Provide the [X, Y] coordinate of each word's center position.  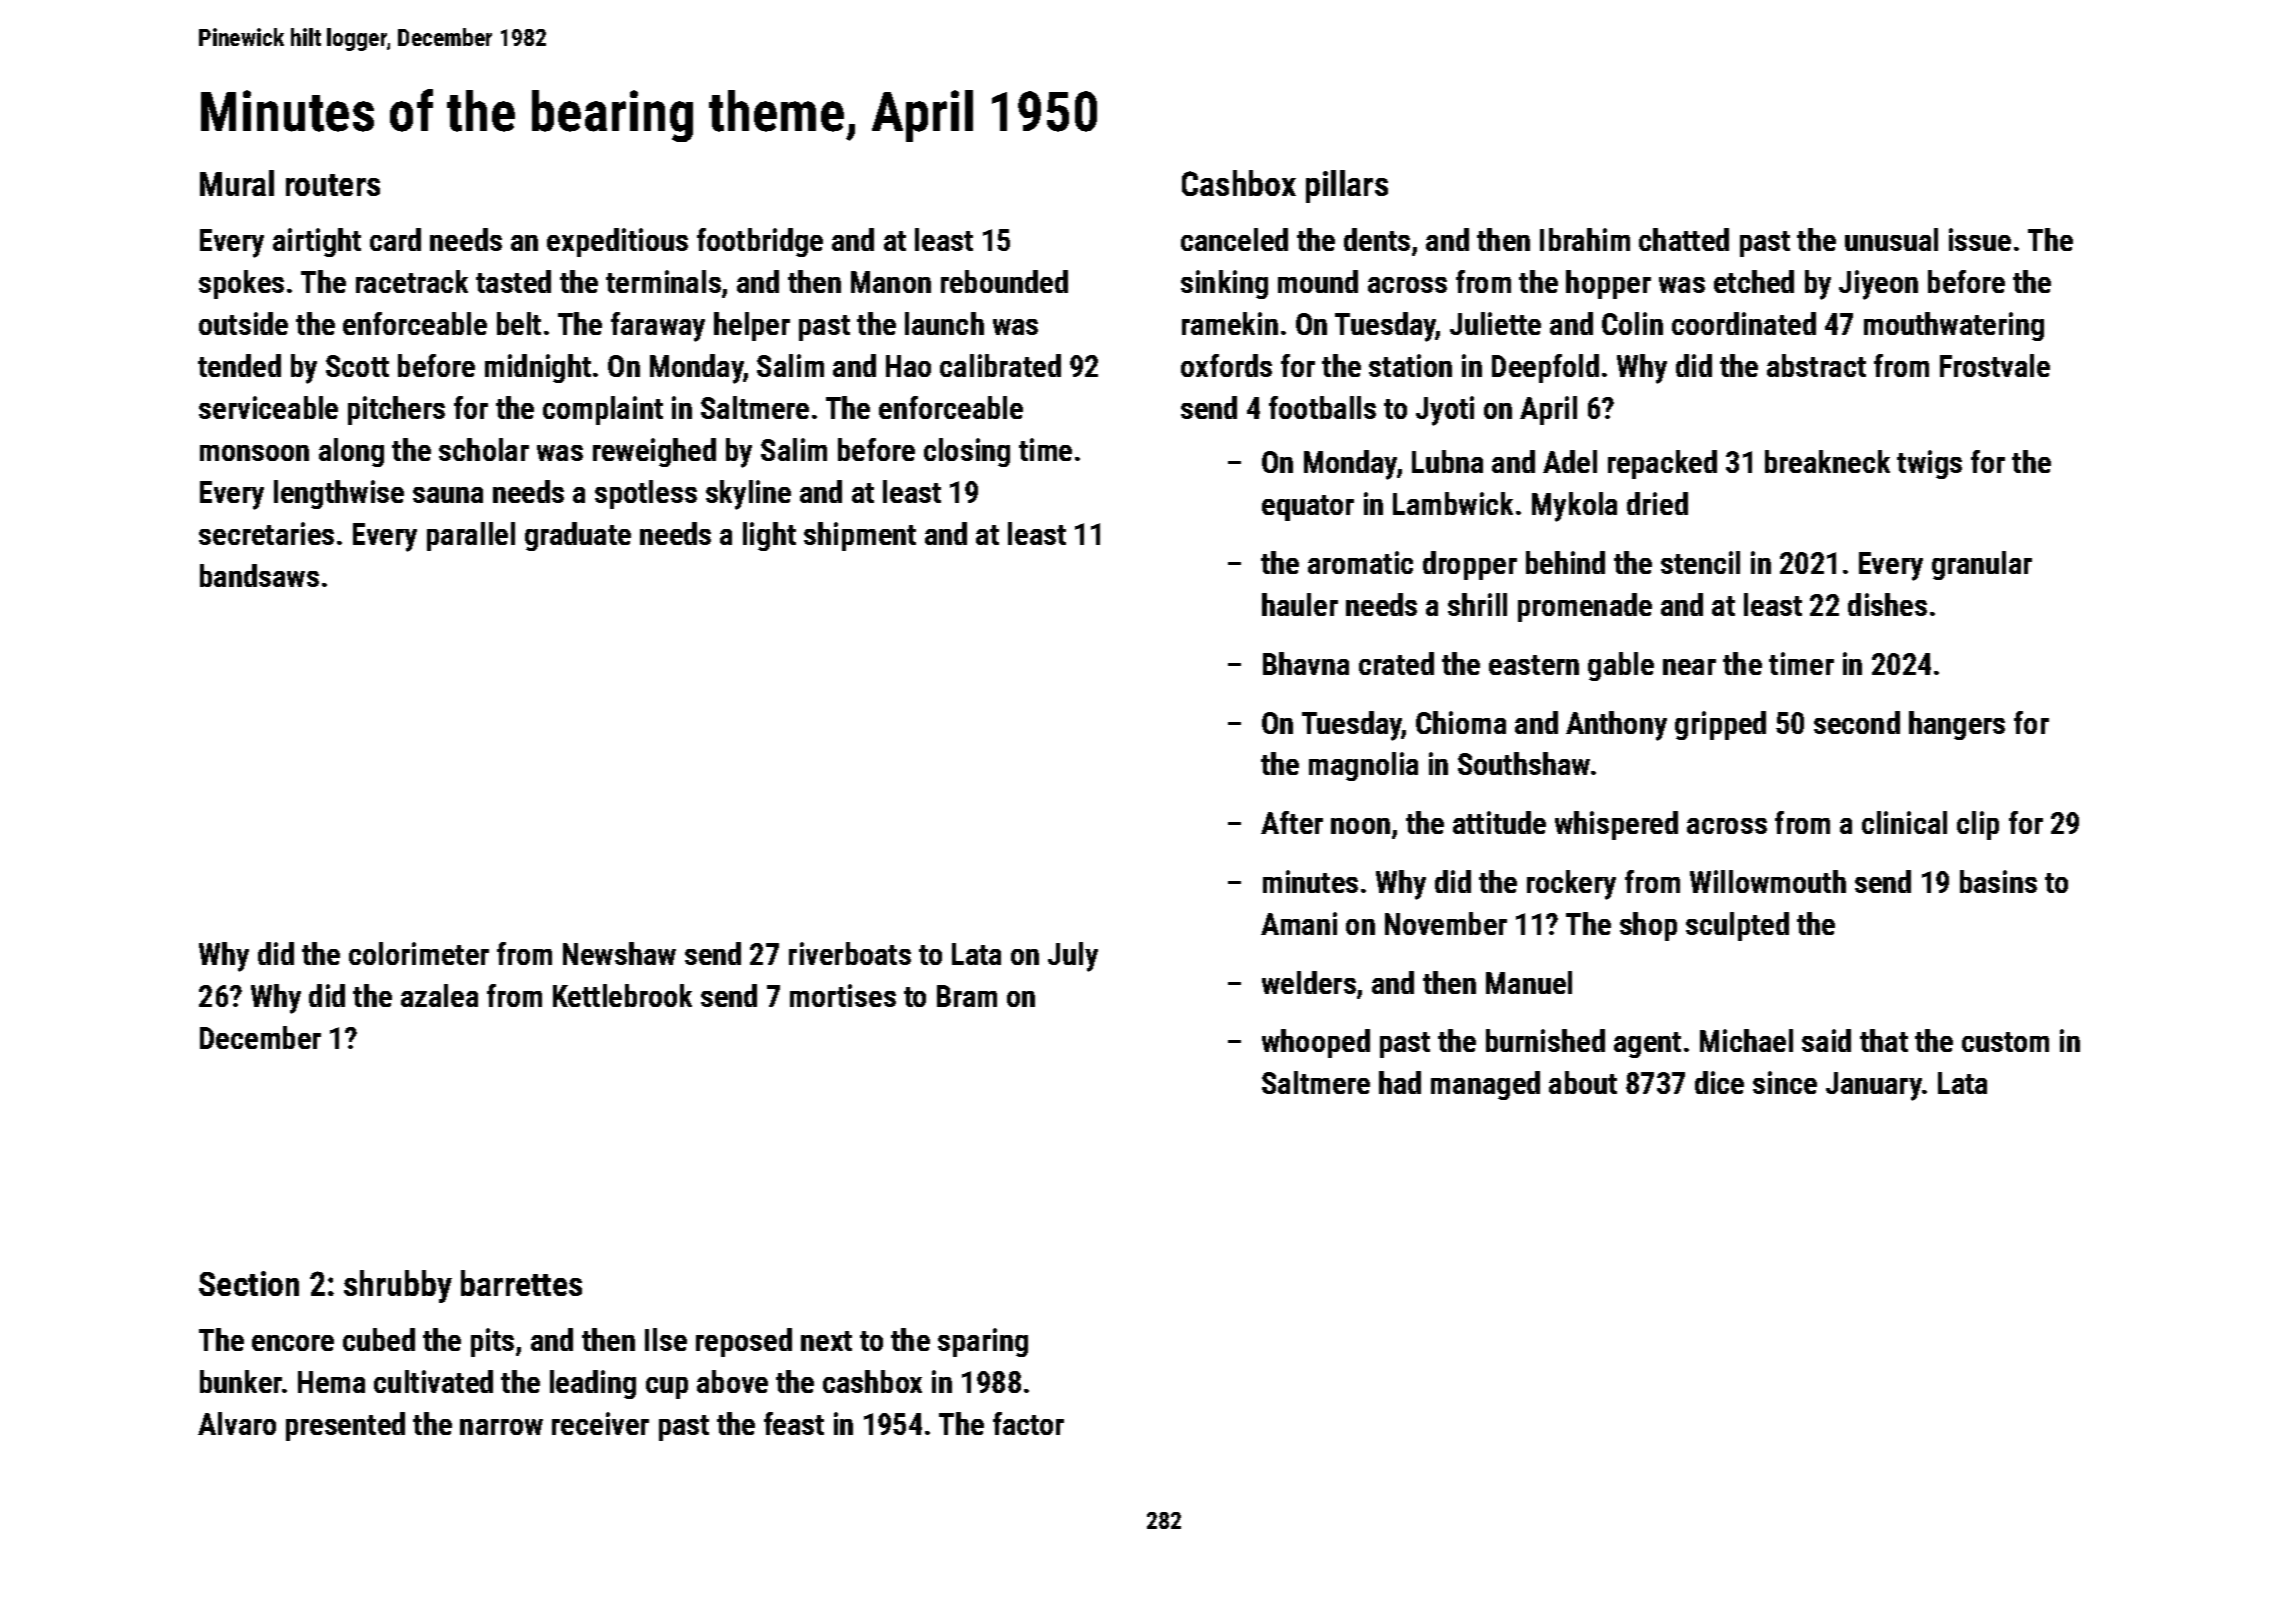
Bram [967, 996]
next [826, 1341]
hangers [1957, 725]
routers [333, 185]
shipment [860, 536]
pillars [1347, 186]
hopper [1608, 284]
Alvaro [237, 1423]
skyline [748, 495]
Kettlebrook [622, 995]
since [1785, 1082]
